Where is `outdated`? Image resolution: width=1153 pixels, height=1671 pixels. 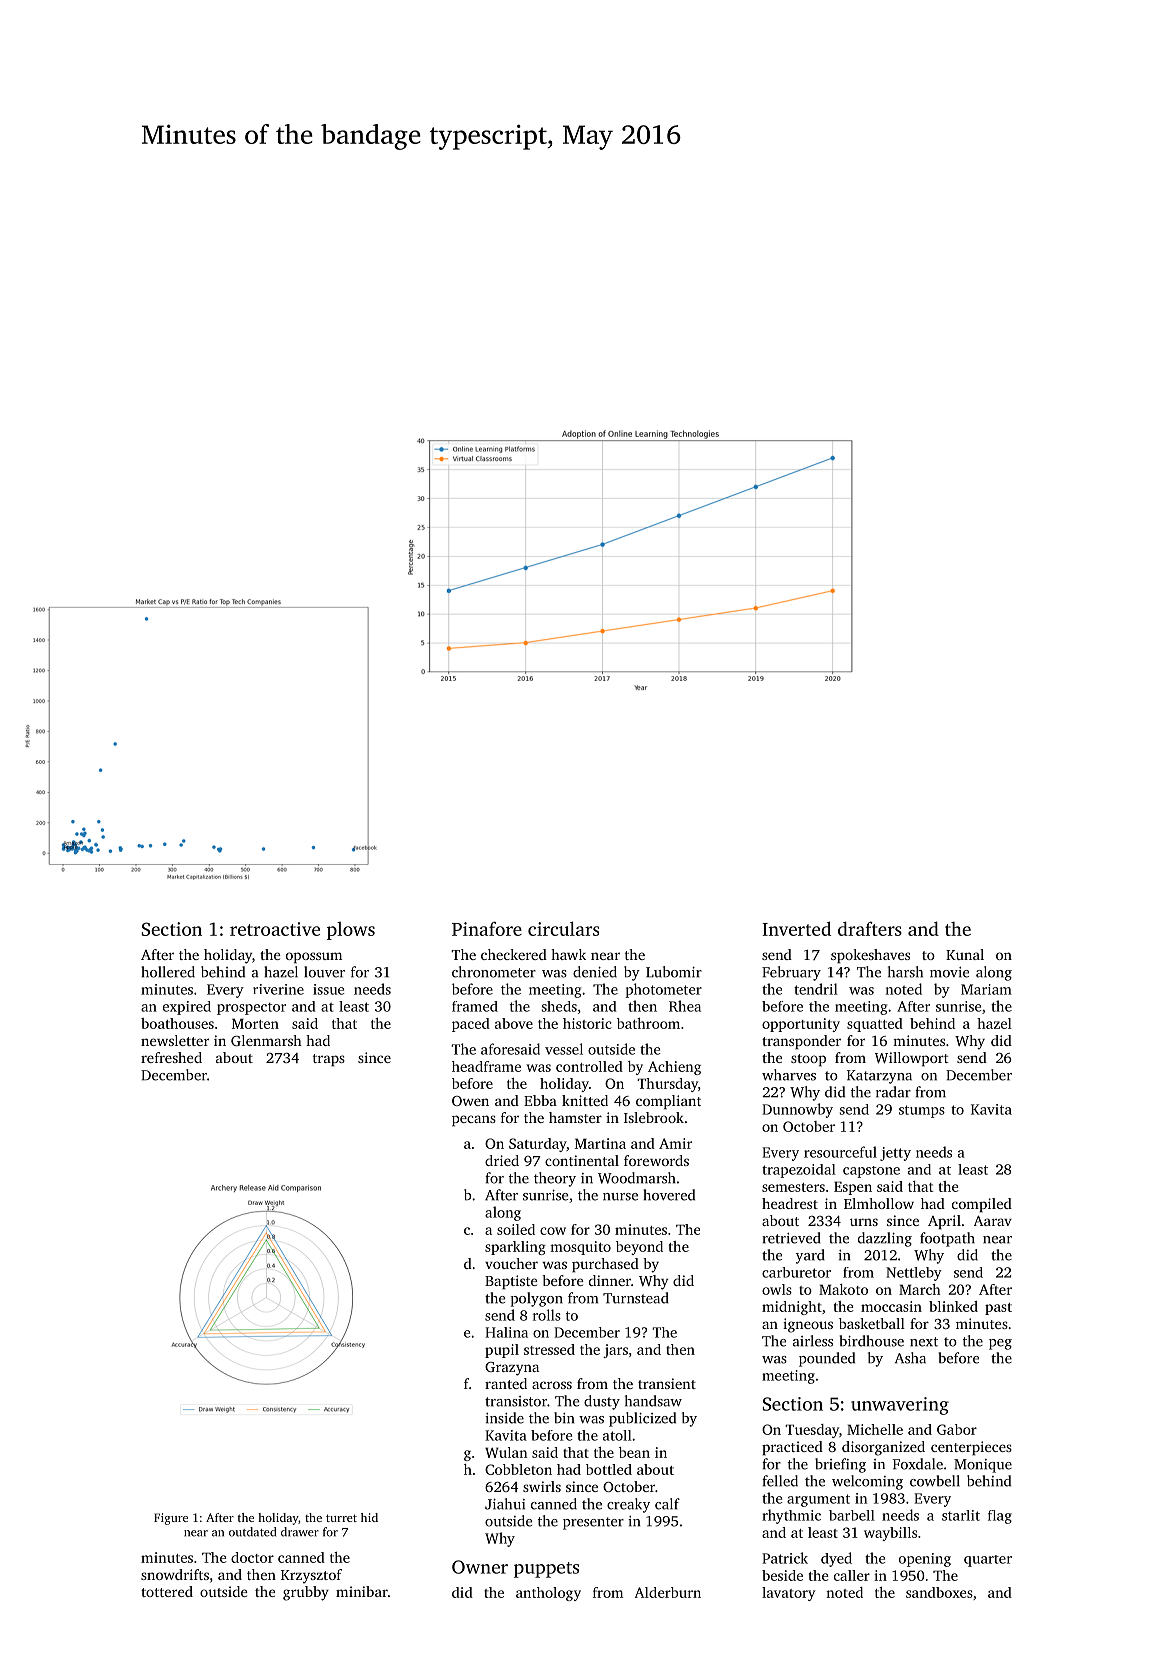 outdated is located at coordinates (252, 1532).
